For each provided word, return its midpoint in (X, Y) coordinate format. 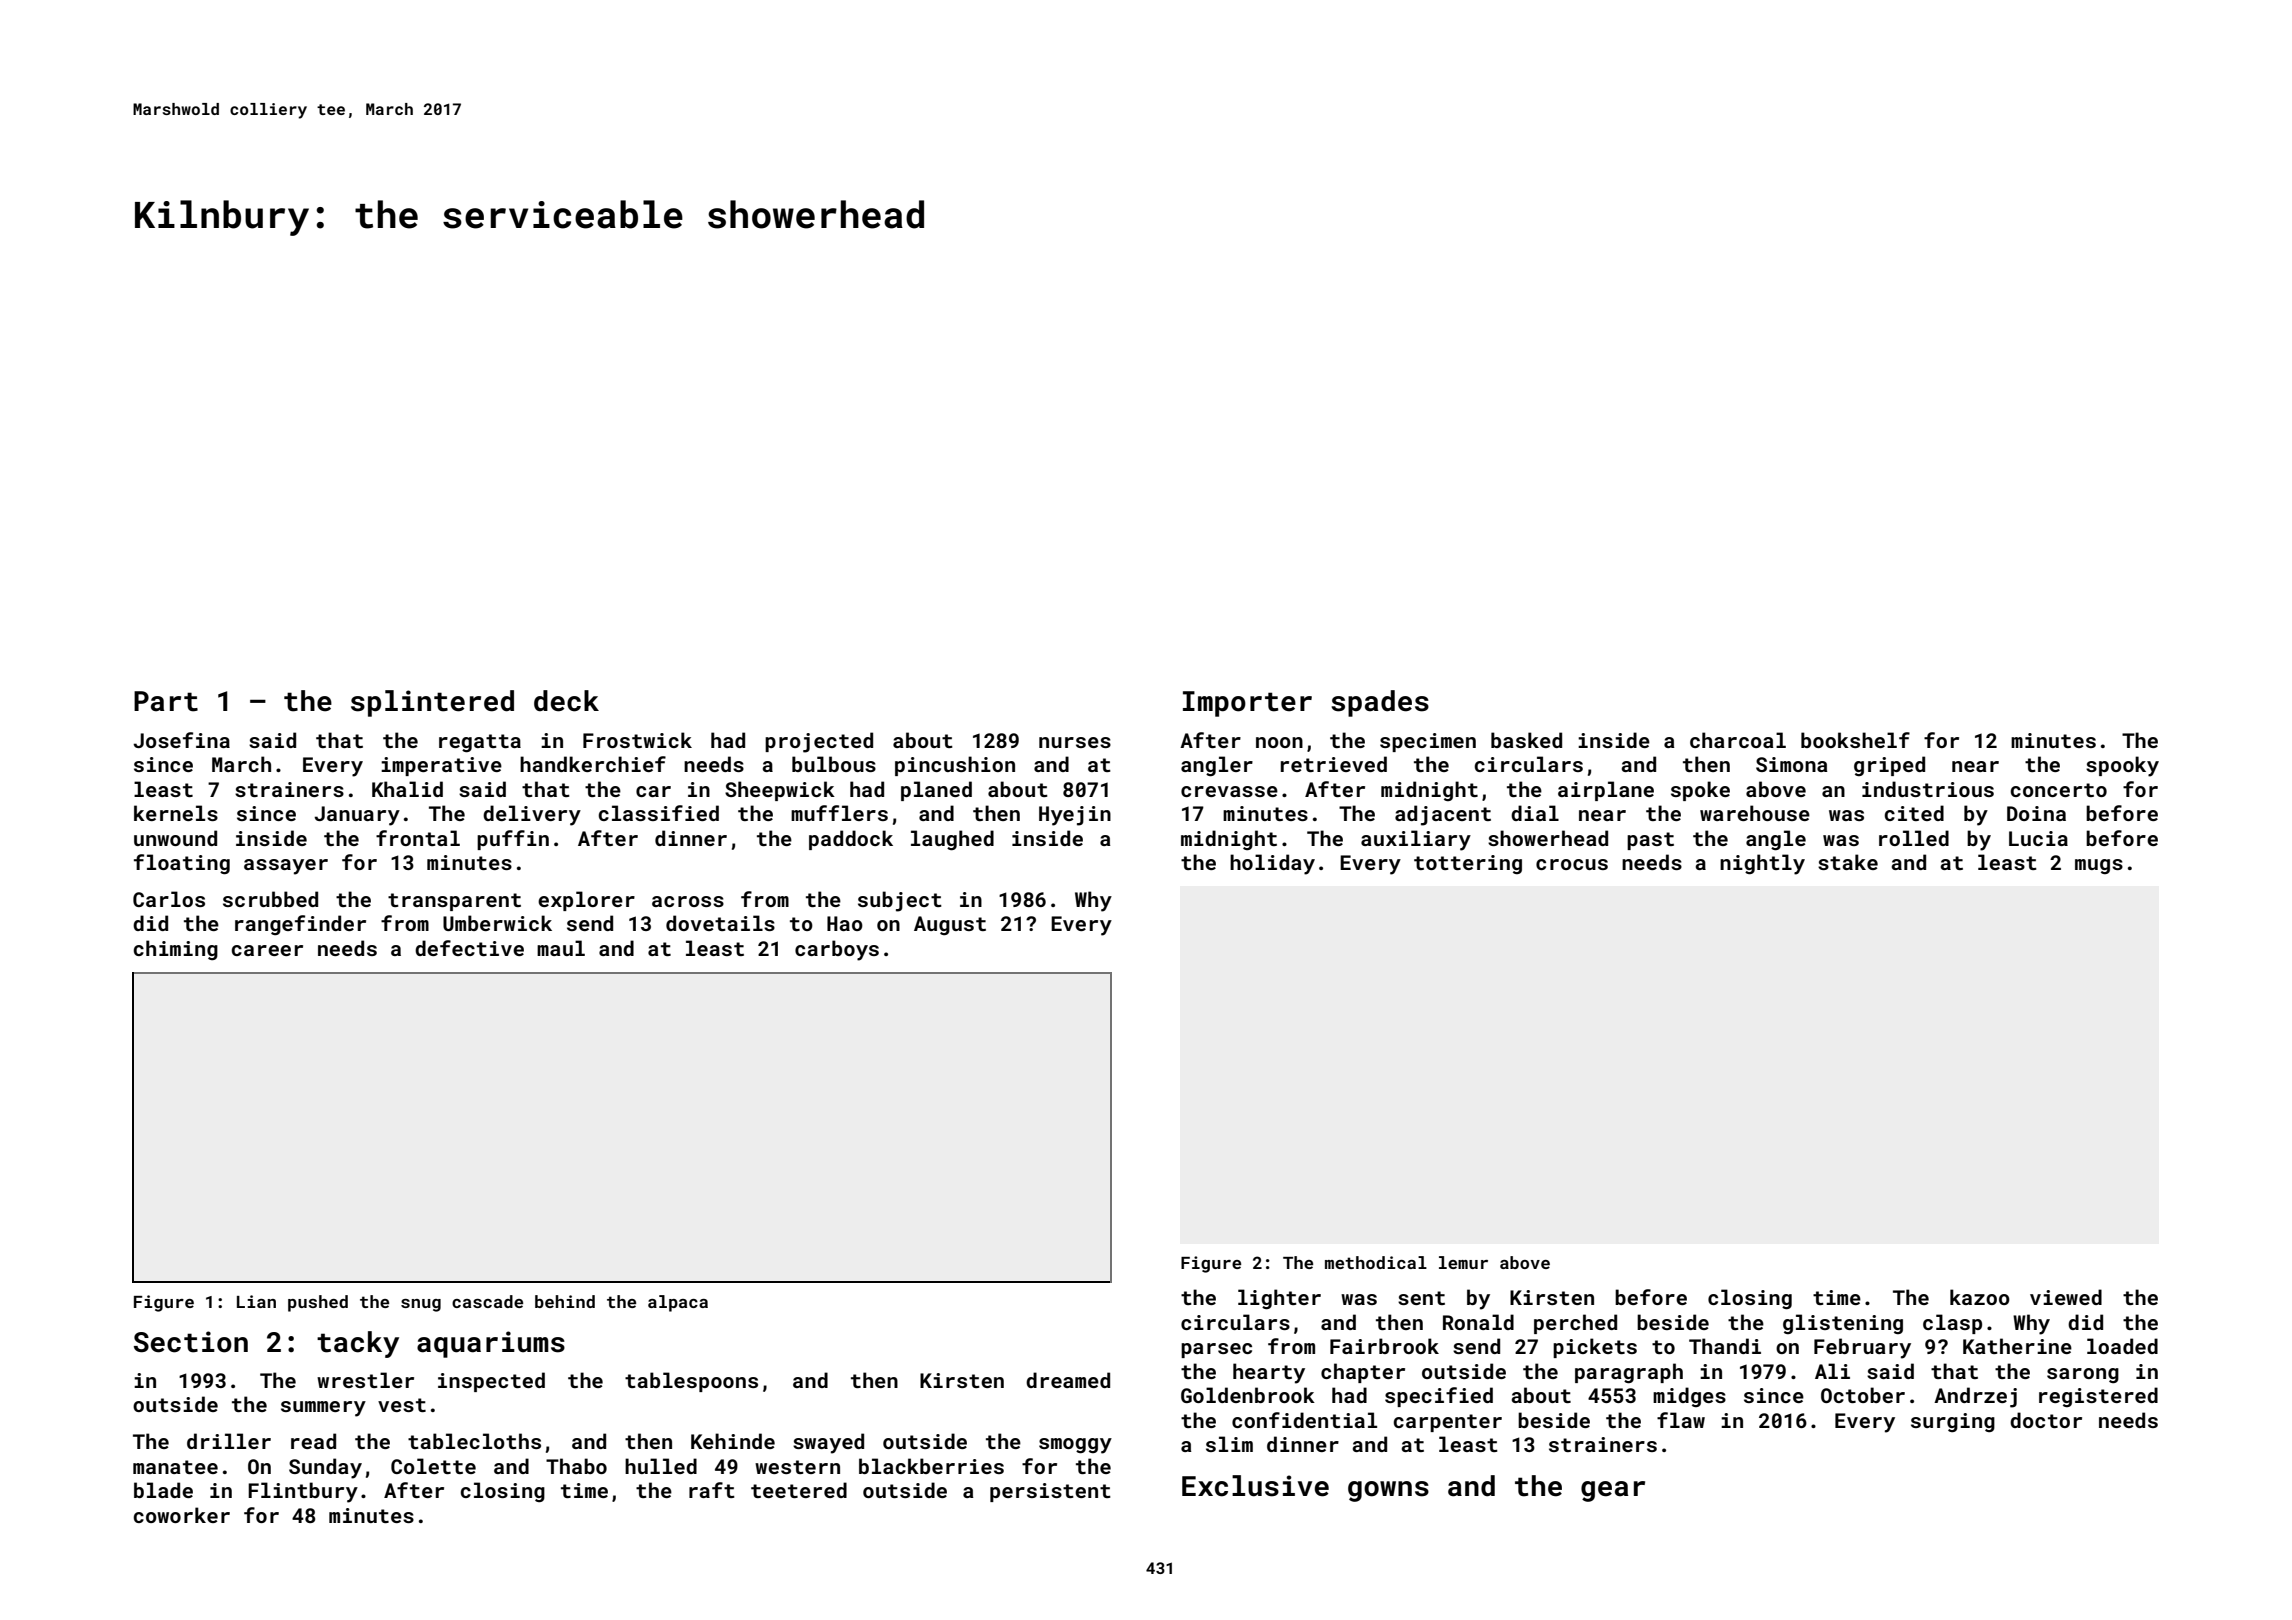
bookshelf (1855, 740)
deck (566, 701)
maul (561, 948)
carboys (837, 950)
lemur (1463, 1262)
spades (1380, 703)
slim (1229, 1444)
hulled (661, 1466)
